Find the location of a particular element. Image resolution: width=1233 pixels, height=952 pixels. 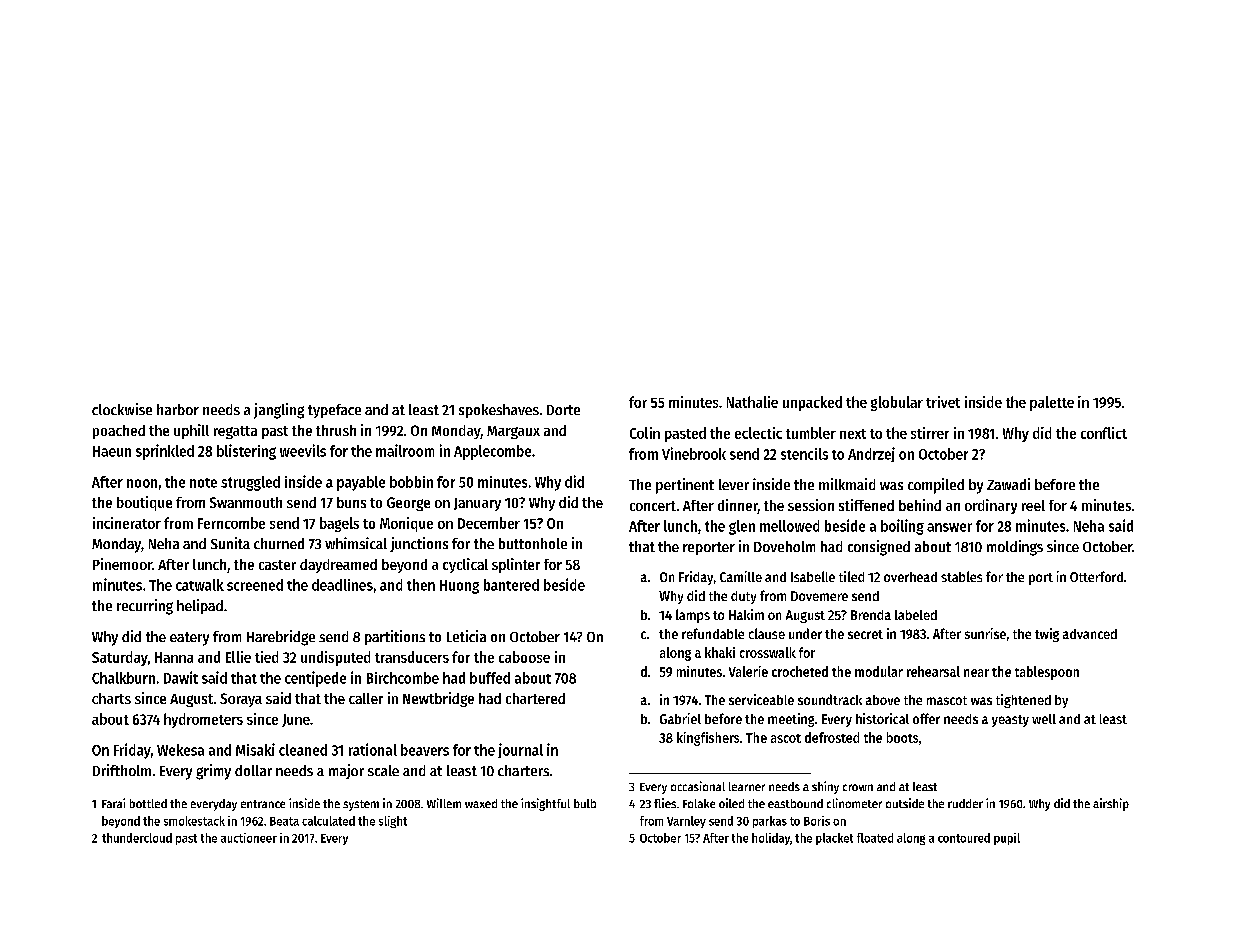

moldings is located at coordinates (1015, 548).
